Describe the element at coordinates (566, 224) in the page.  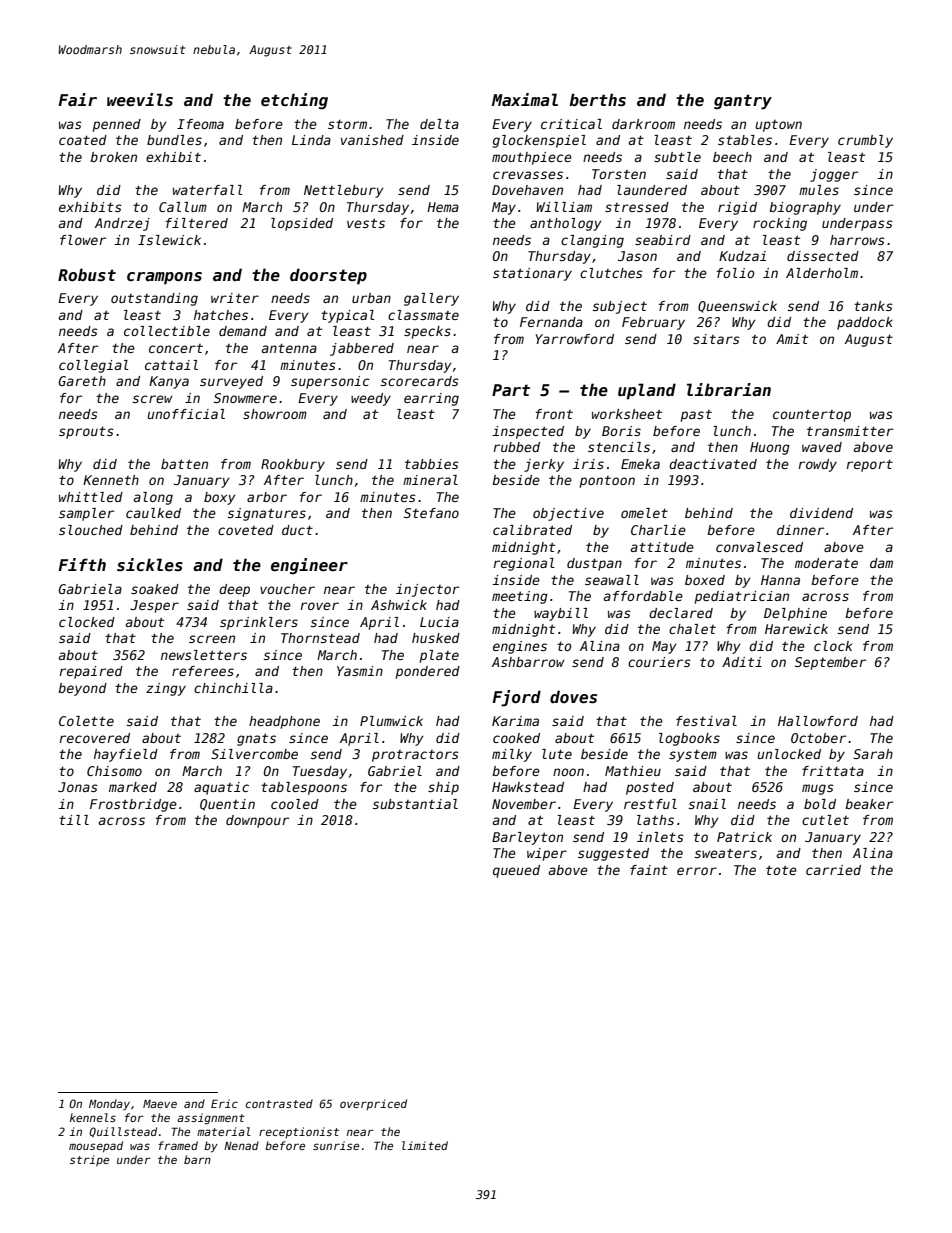
I see `anthology` at that location.
